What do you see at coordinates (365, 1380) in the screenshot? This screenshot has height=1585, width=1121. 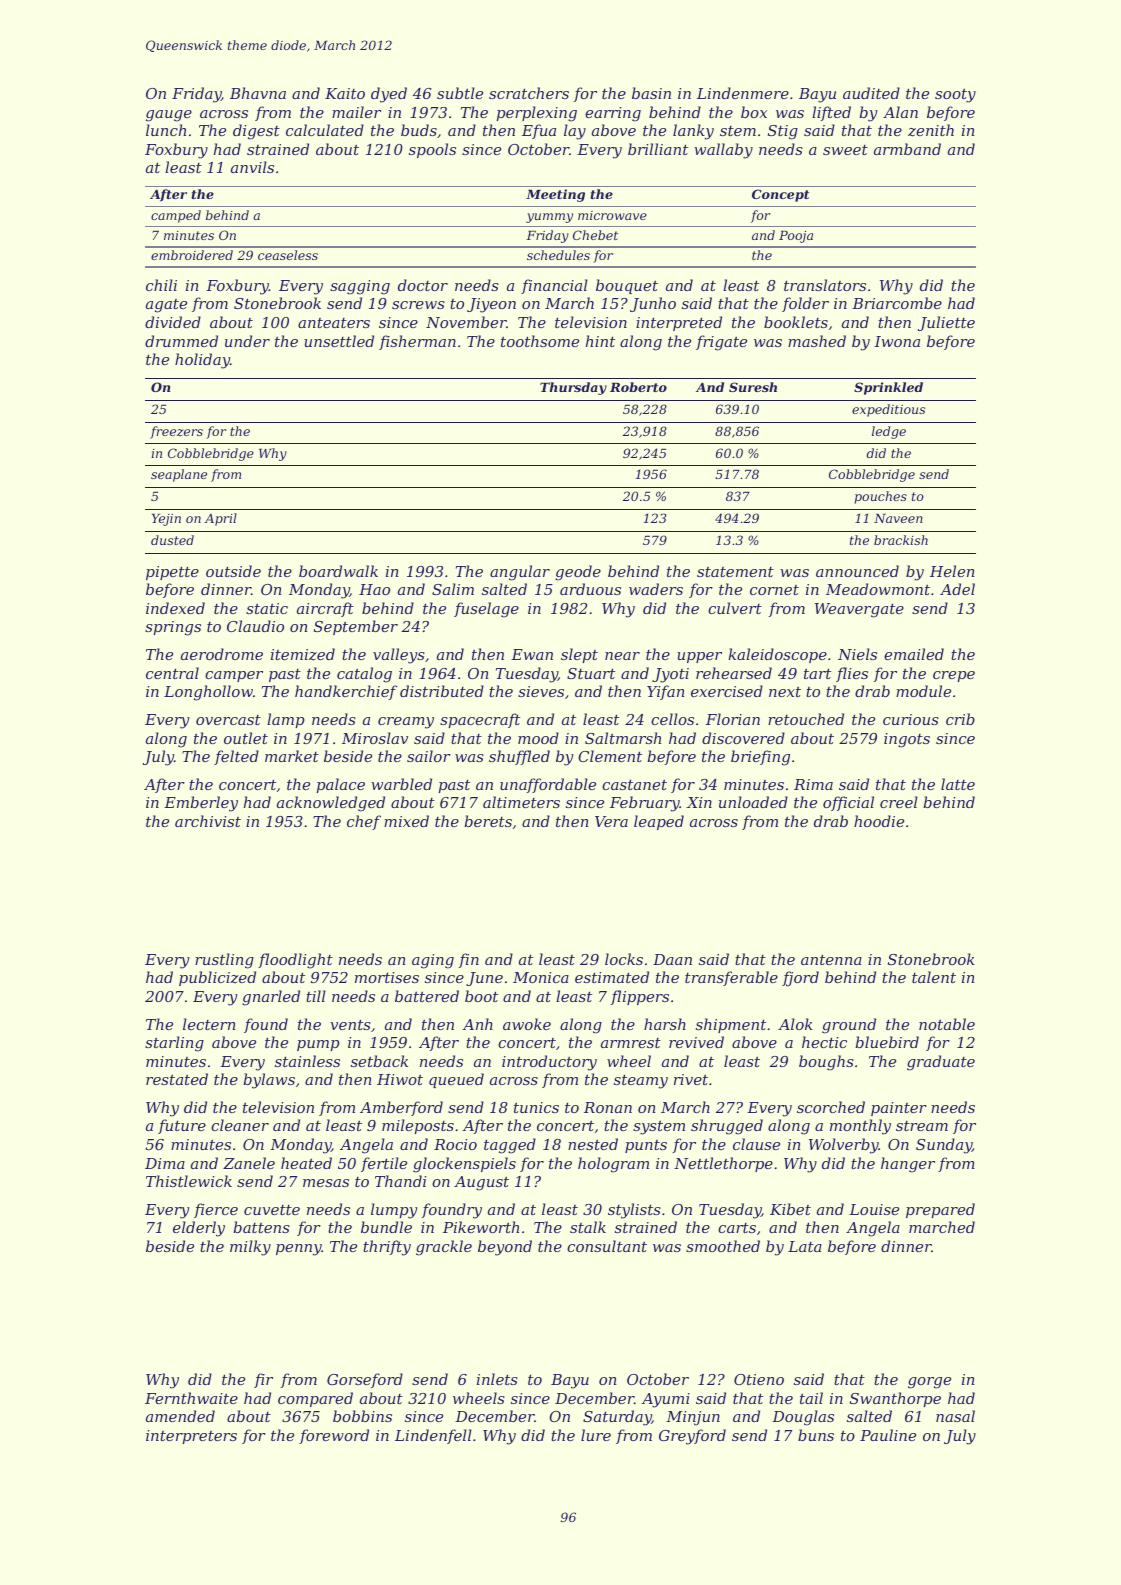 I see `Gorseford` at bounding box center [365, 1380].
